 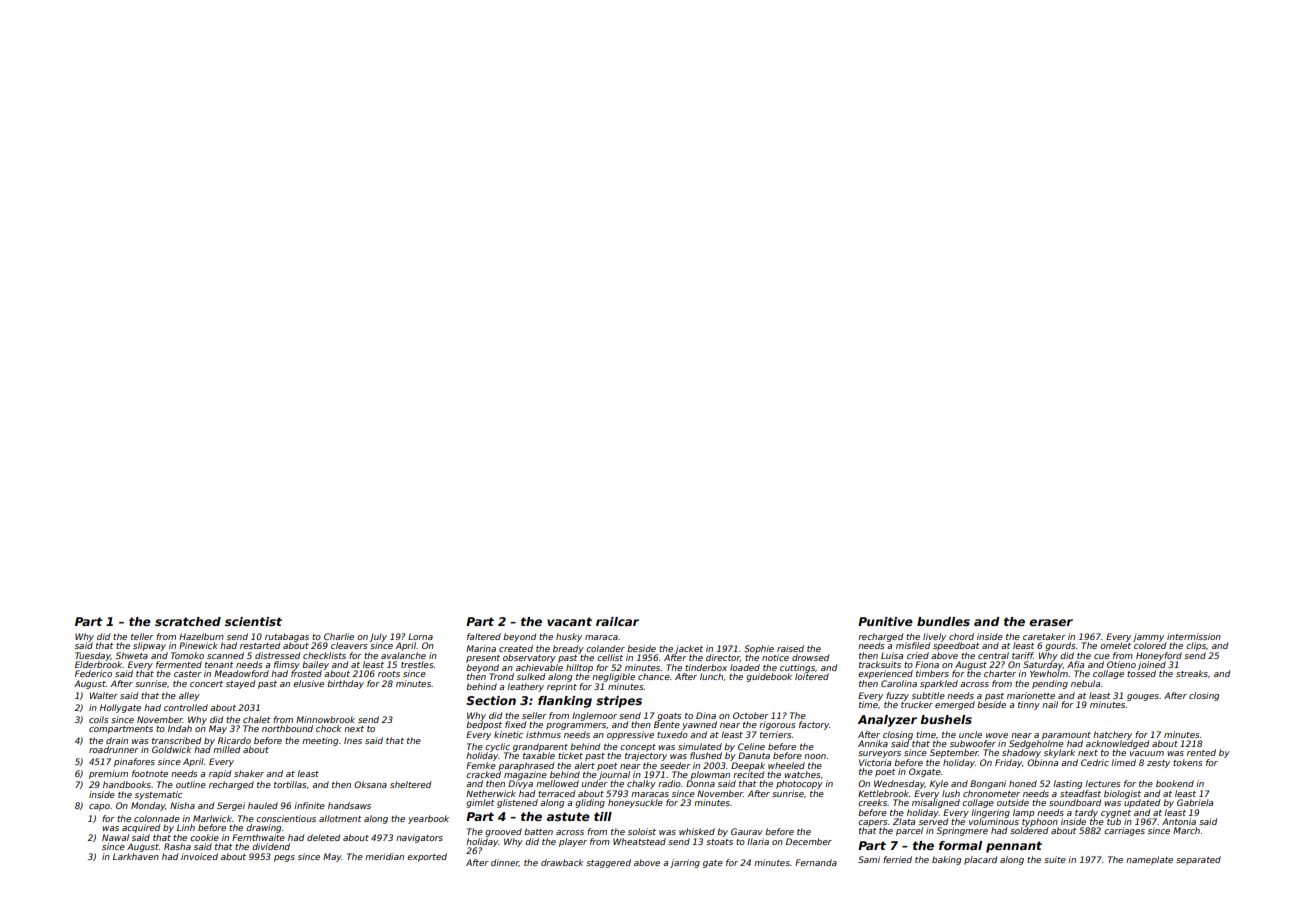 I want to click on footnote, so click(x=150, y=773).
